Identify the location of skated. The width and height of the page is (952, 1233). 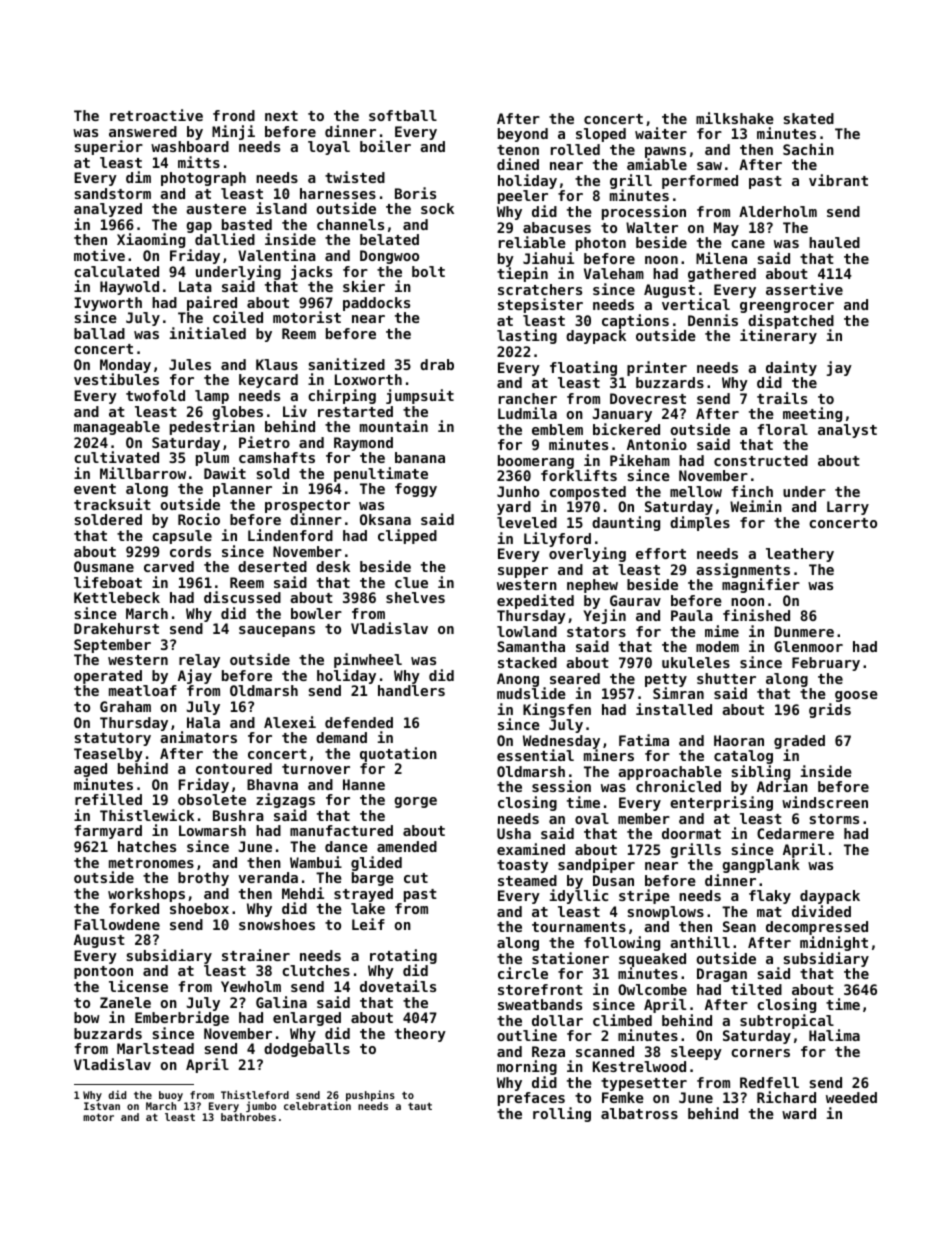
(808, 118).
